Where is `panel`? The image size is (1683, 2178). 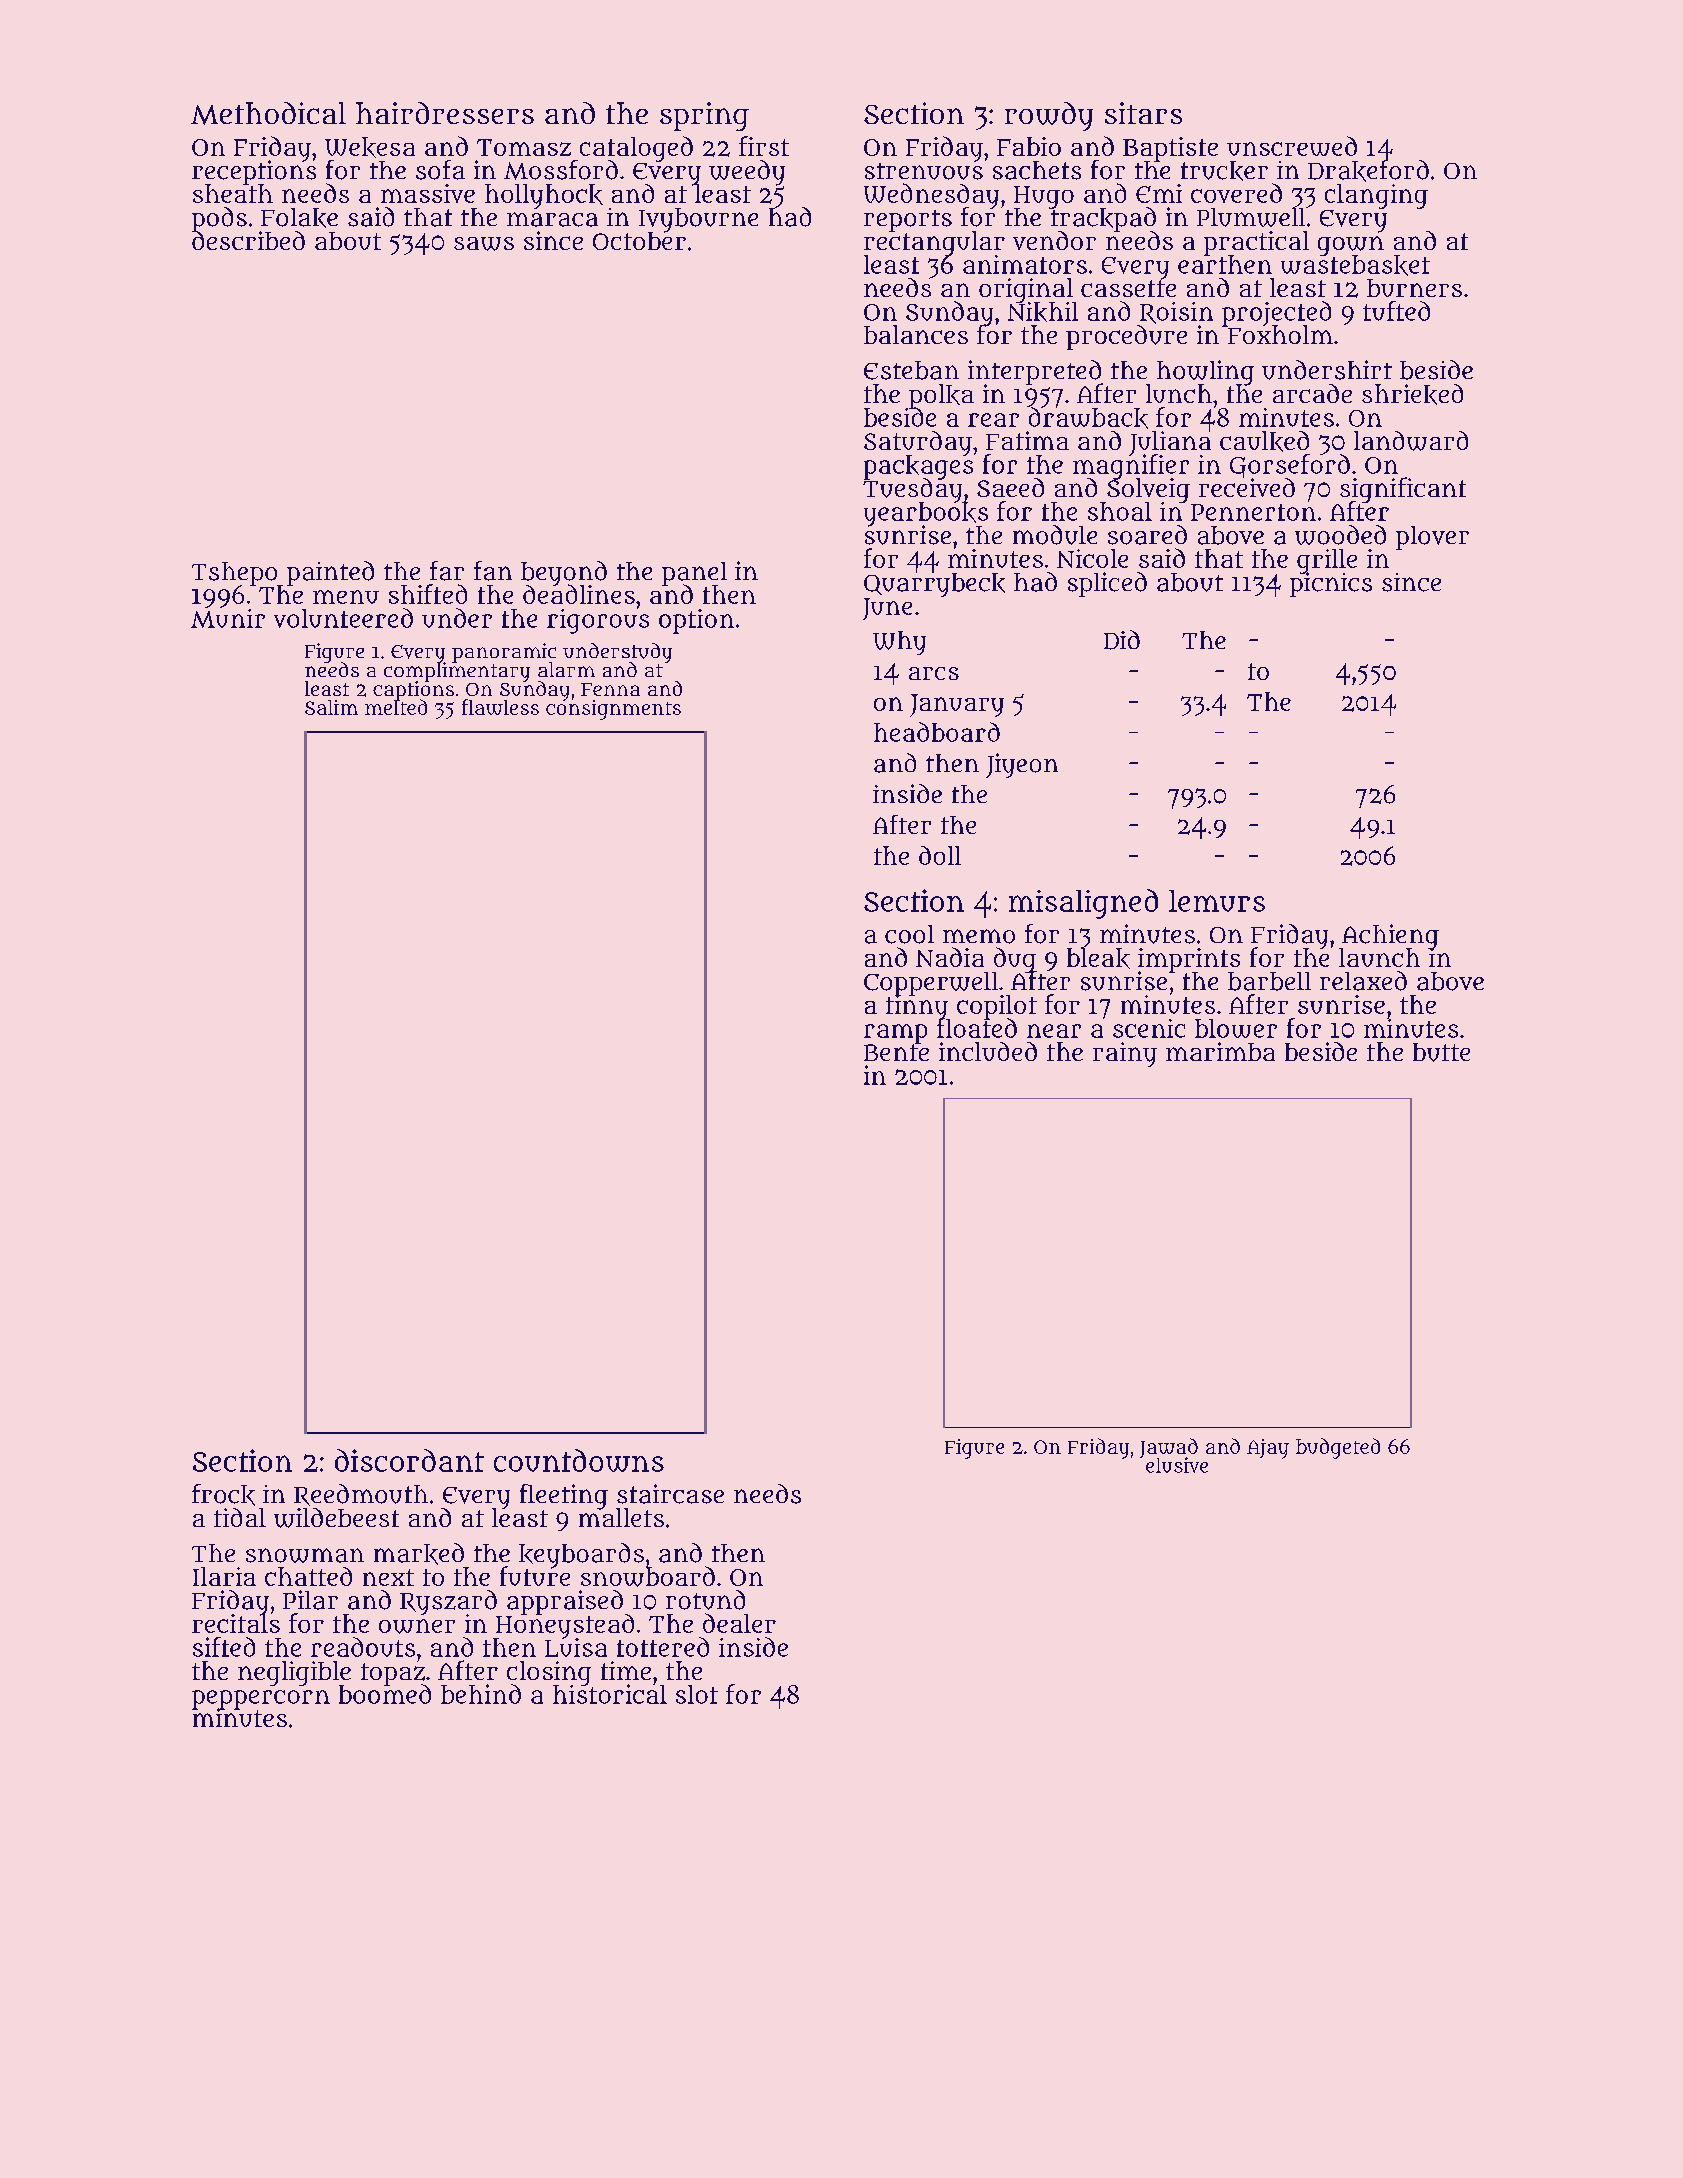 panel is located at coordinates (694, 573).
